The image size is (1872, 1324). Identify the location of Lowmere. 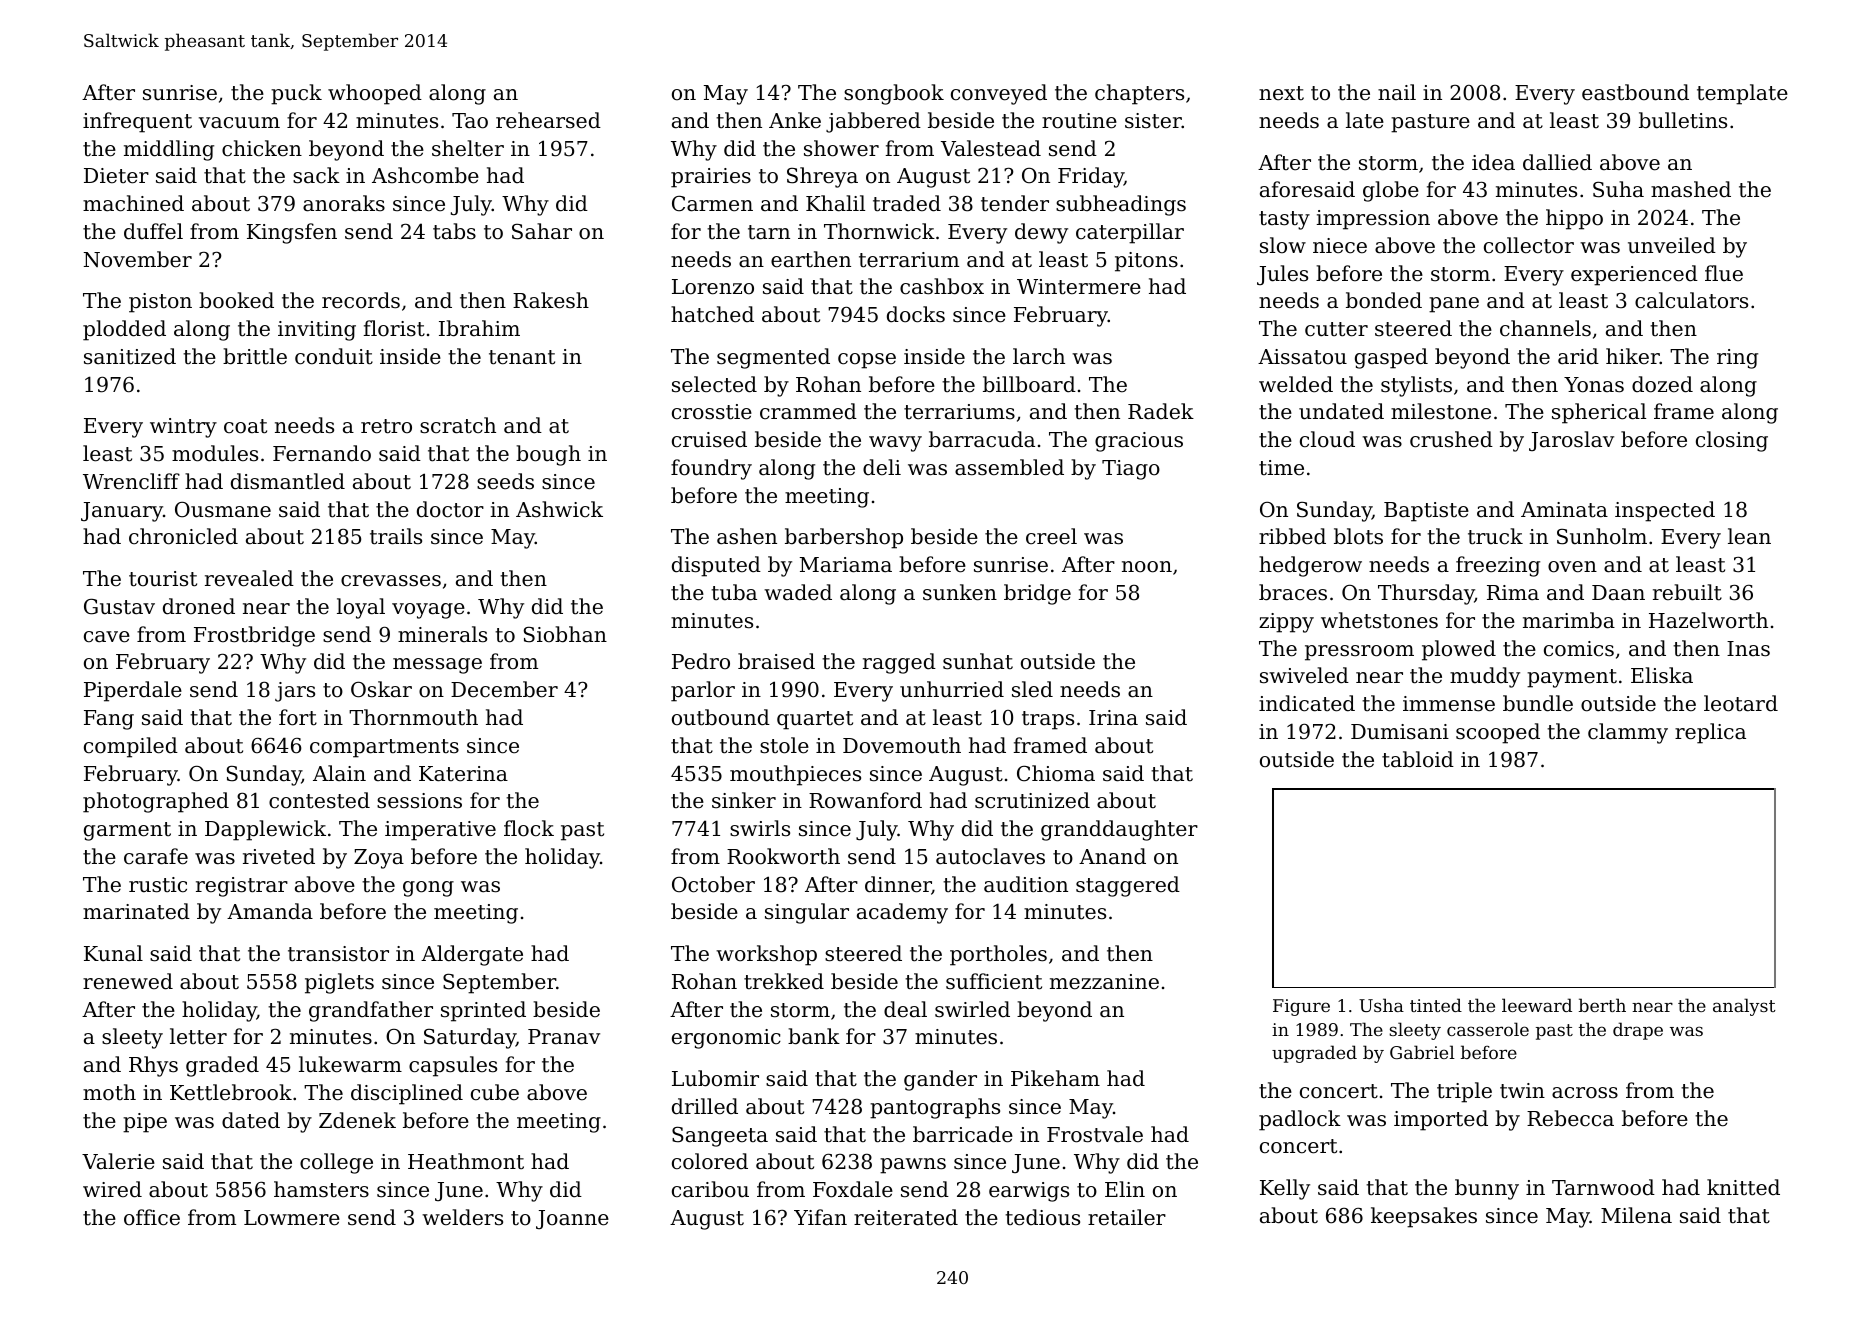
(292, 1218).
